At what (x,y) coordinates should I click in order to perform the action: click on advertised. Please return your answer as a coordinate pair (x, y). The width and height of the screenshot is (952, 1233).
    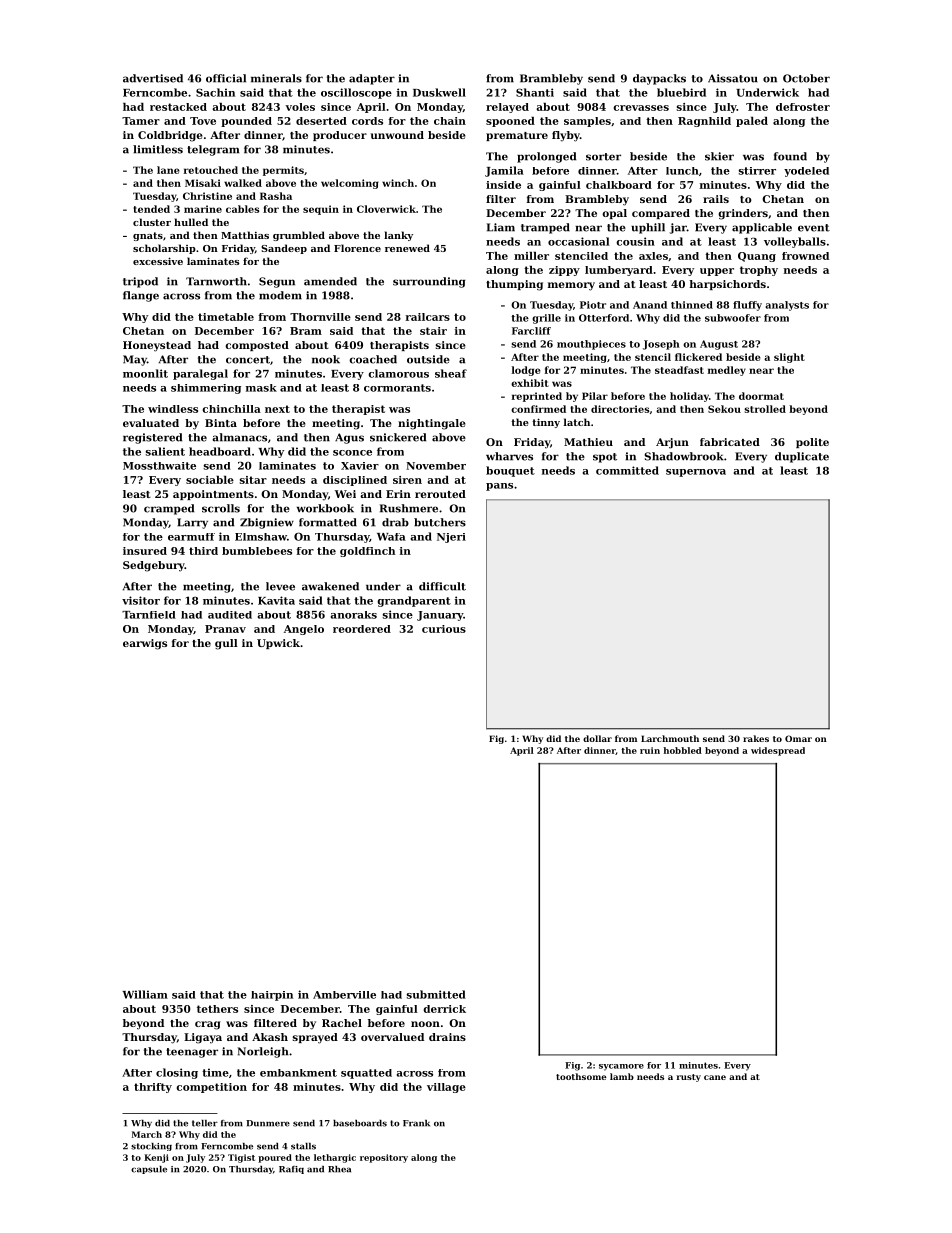
    Looking at the image, I should click on (153, 78).
